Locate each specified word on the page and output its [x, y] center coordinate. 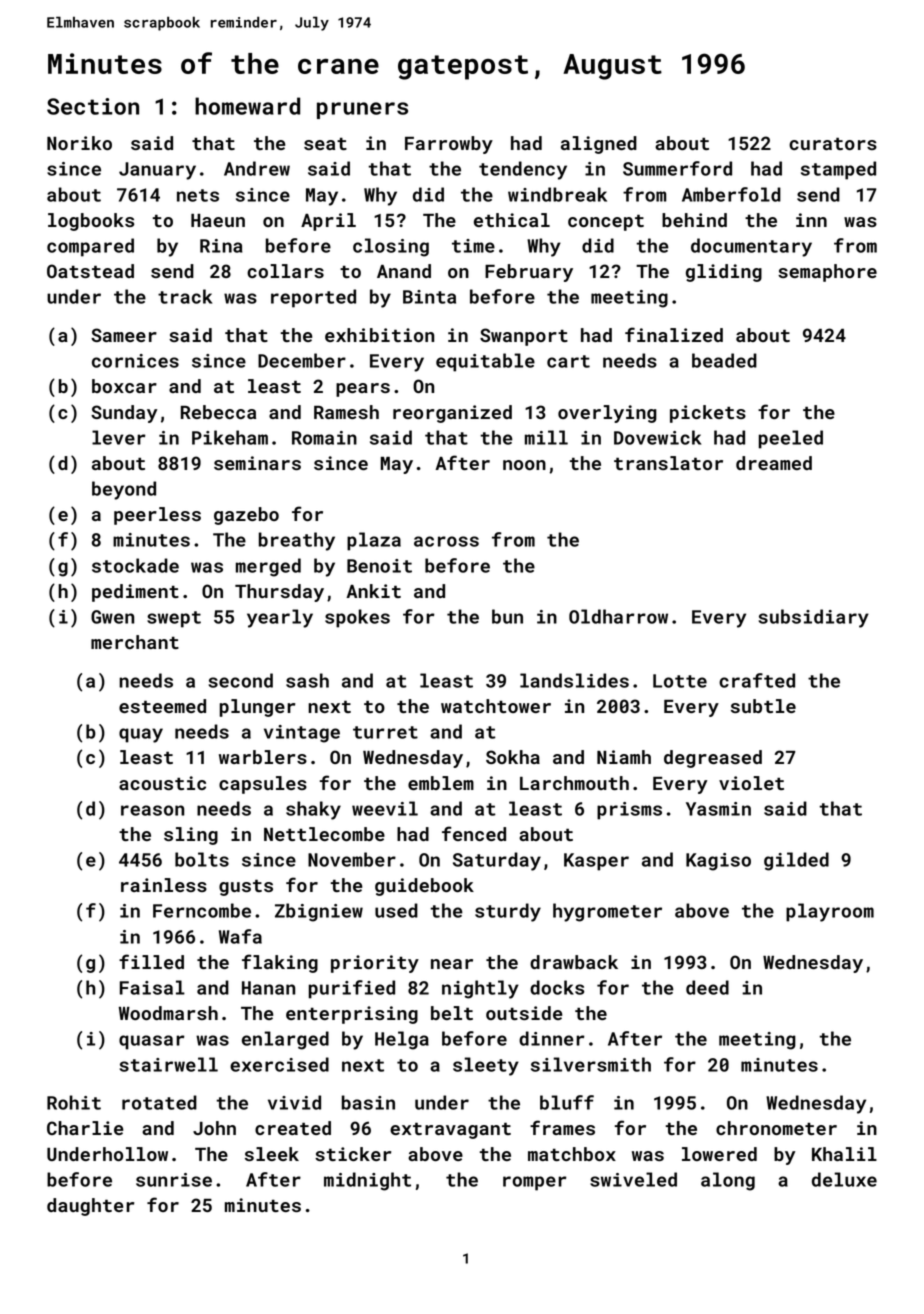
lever [119, 437]
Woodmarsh [168, 1013]
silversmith [591, 1064]
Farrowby [449, 145]
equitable [485, 362]
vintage [302, 734]
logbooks [91, 222]
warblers [263, 757]
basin [368, 1102]
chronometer [776, 1128]
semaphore [827, 273]
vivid [294, 1102]
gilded [796, 861]
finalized [674, 334]
